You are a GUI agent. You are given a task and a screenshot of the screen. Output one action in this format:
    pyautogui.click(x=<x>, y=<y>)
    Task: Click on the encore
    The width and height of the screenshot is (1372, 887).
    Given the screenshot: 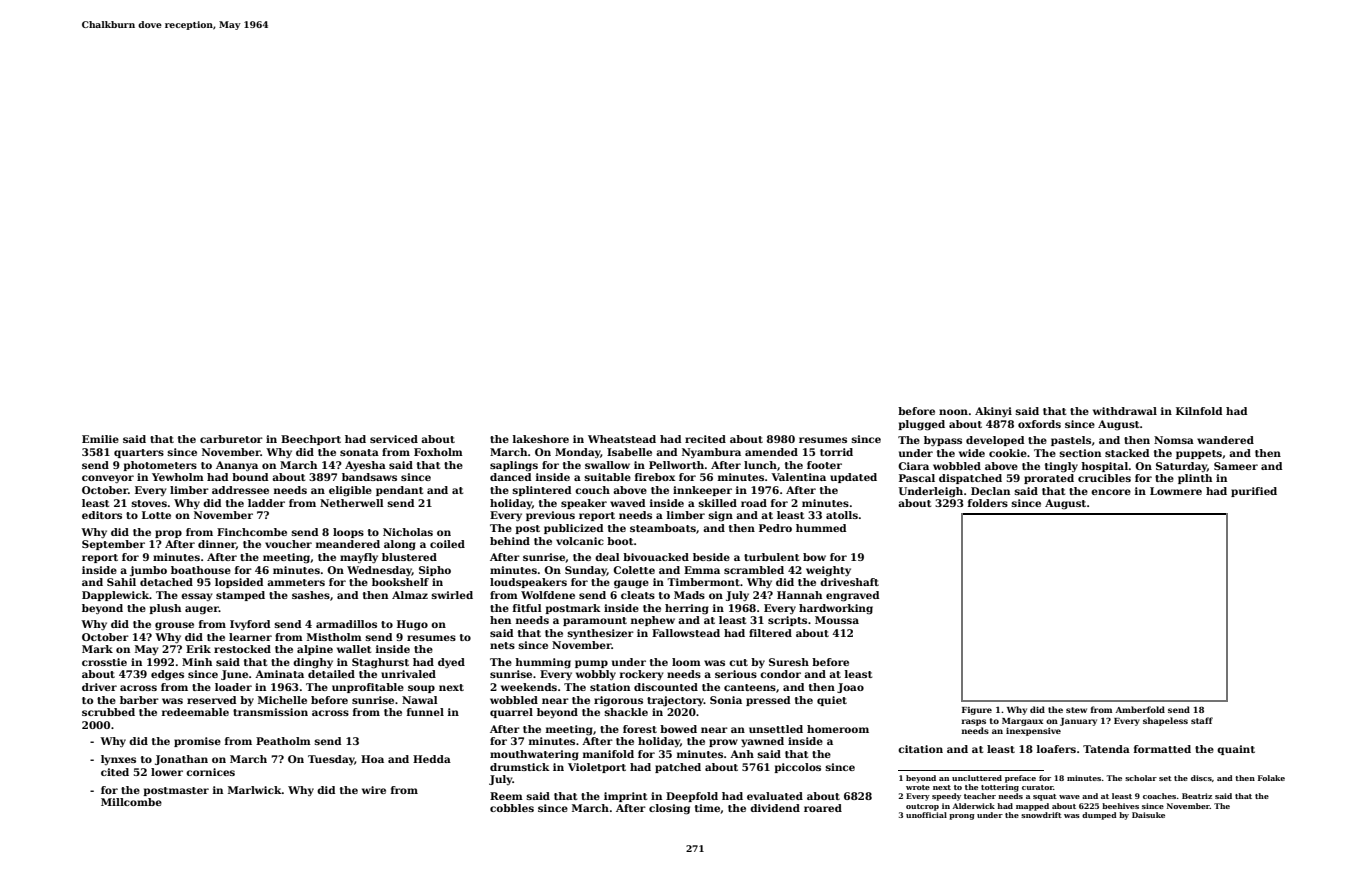 What is the action you would take?
    pyautogui.click(x=1111, y=492)
